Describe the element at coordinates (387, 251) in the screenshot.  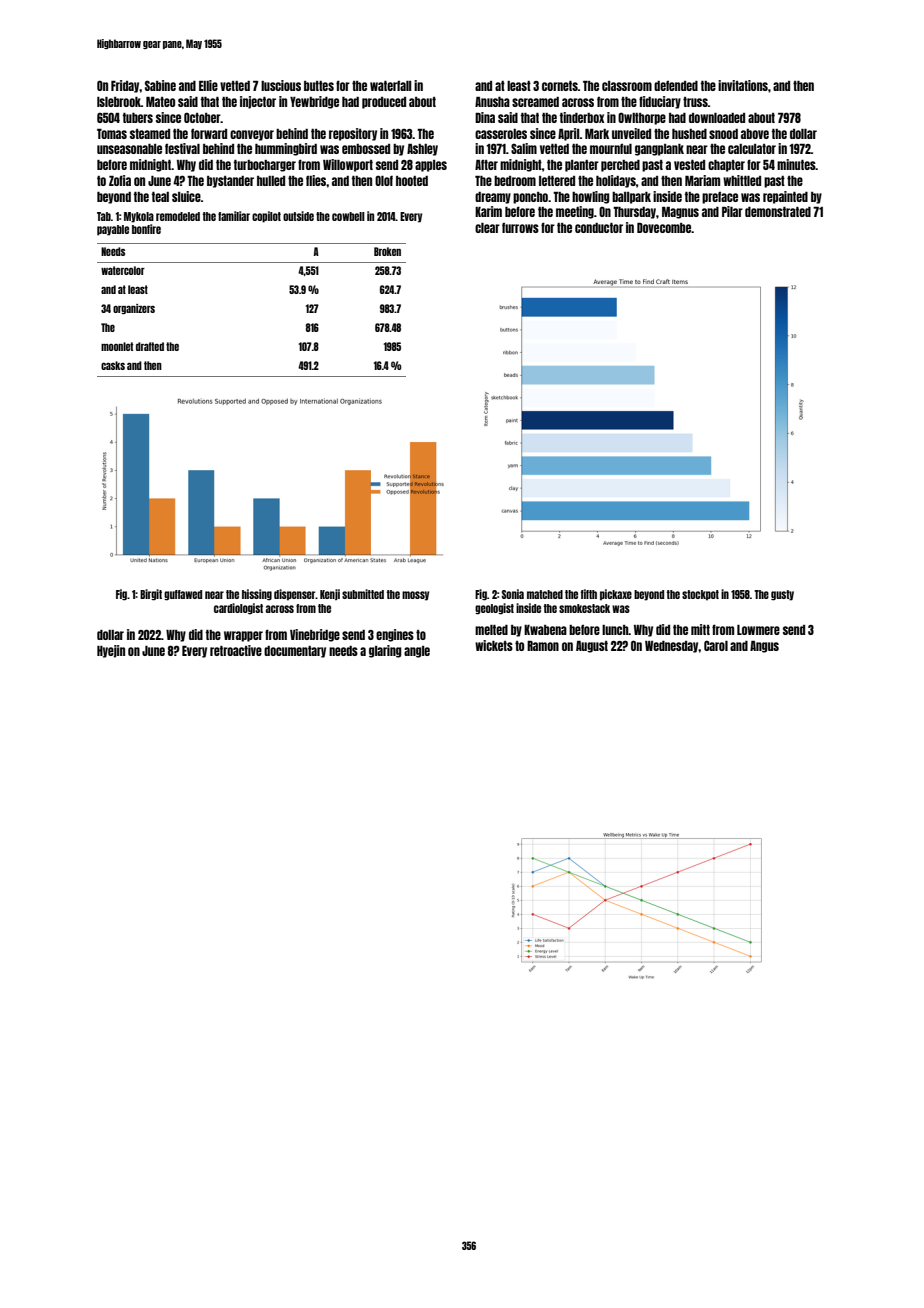
I see `Broken` at that location.
